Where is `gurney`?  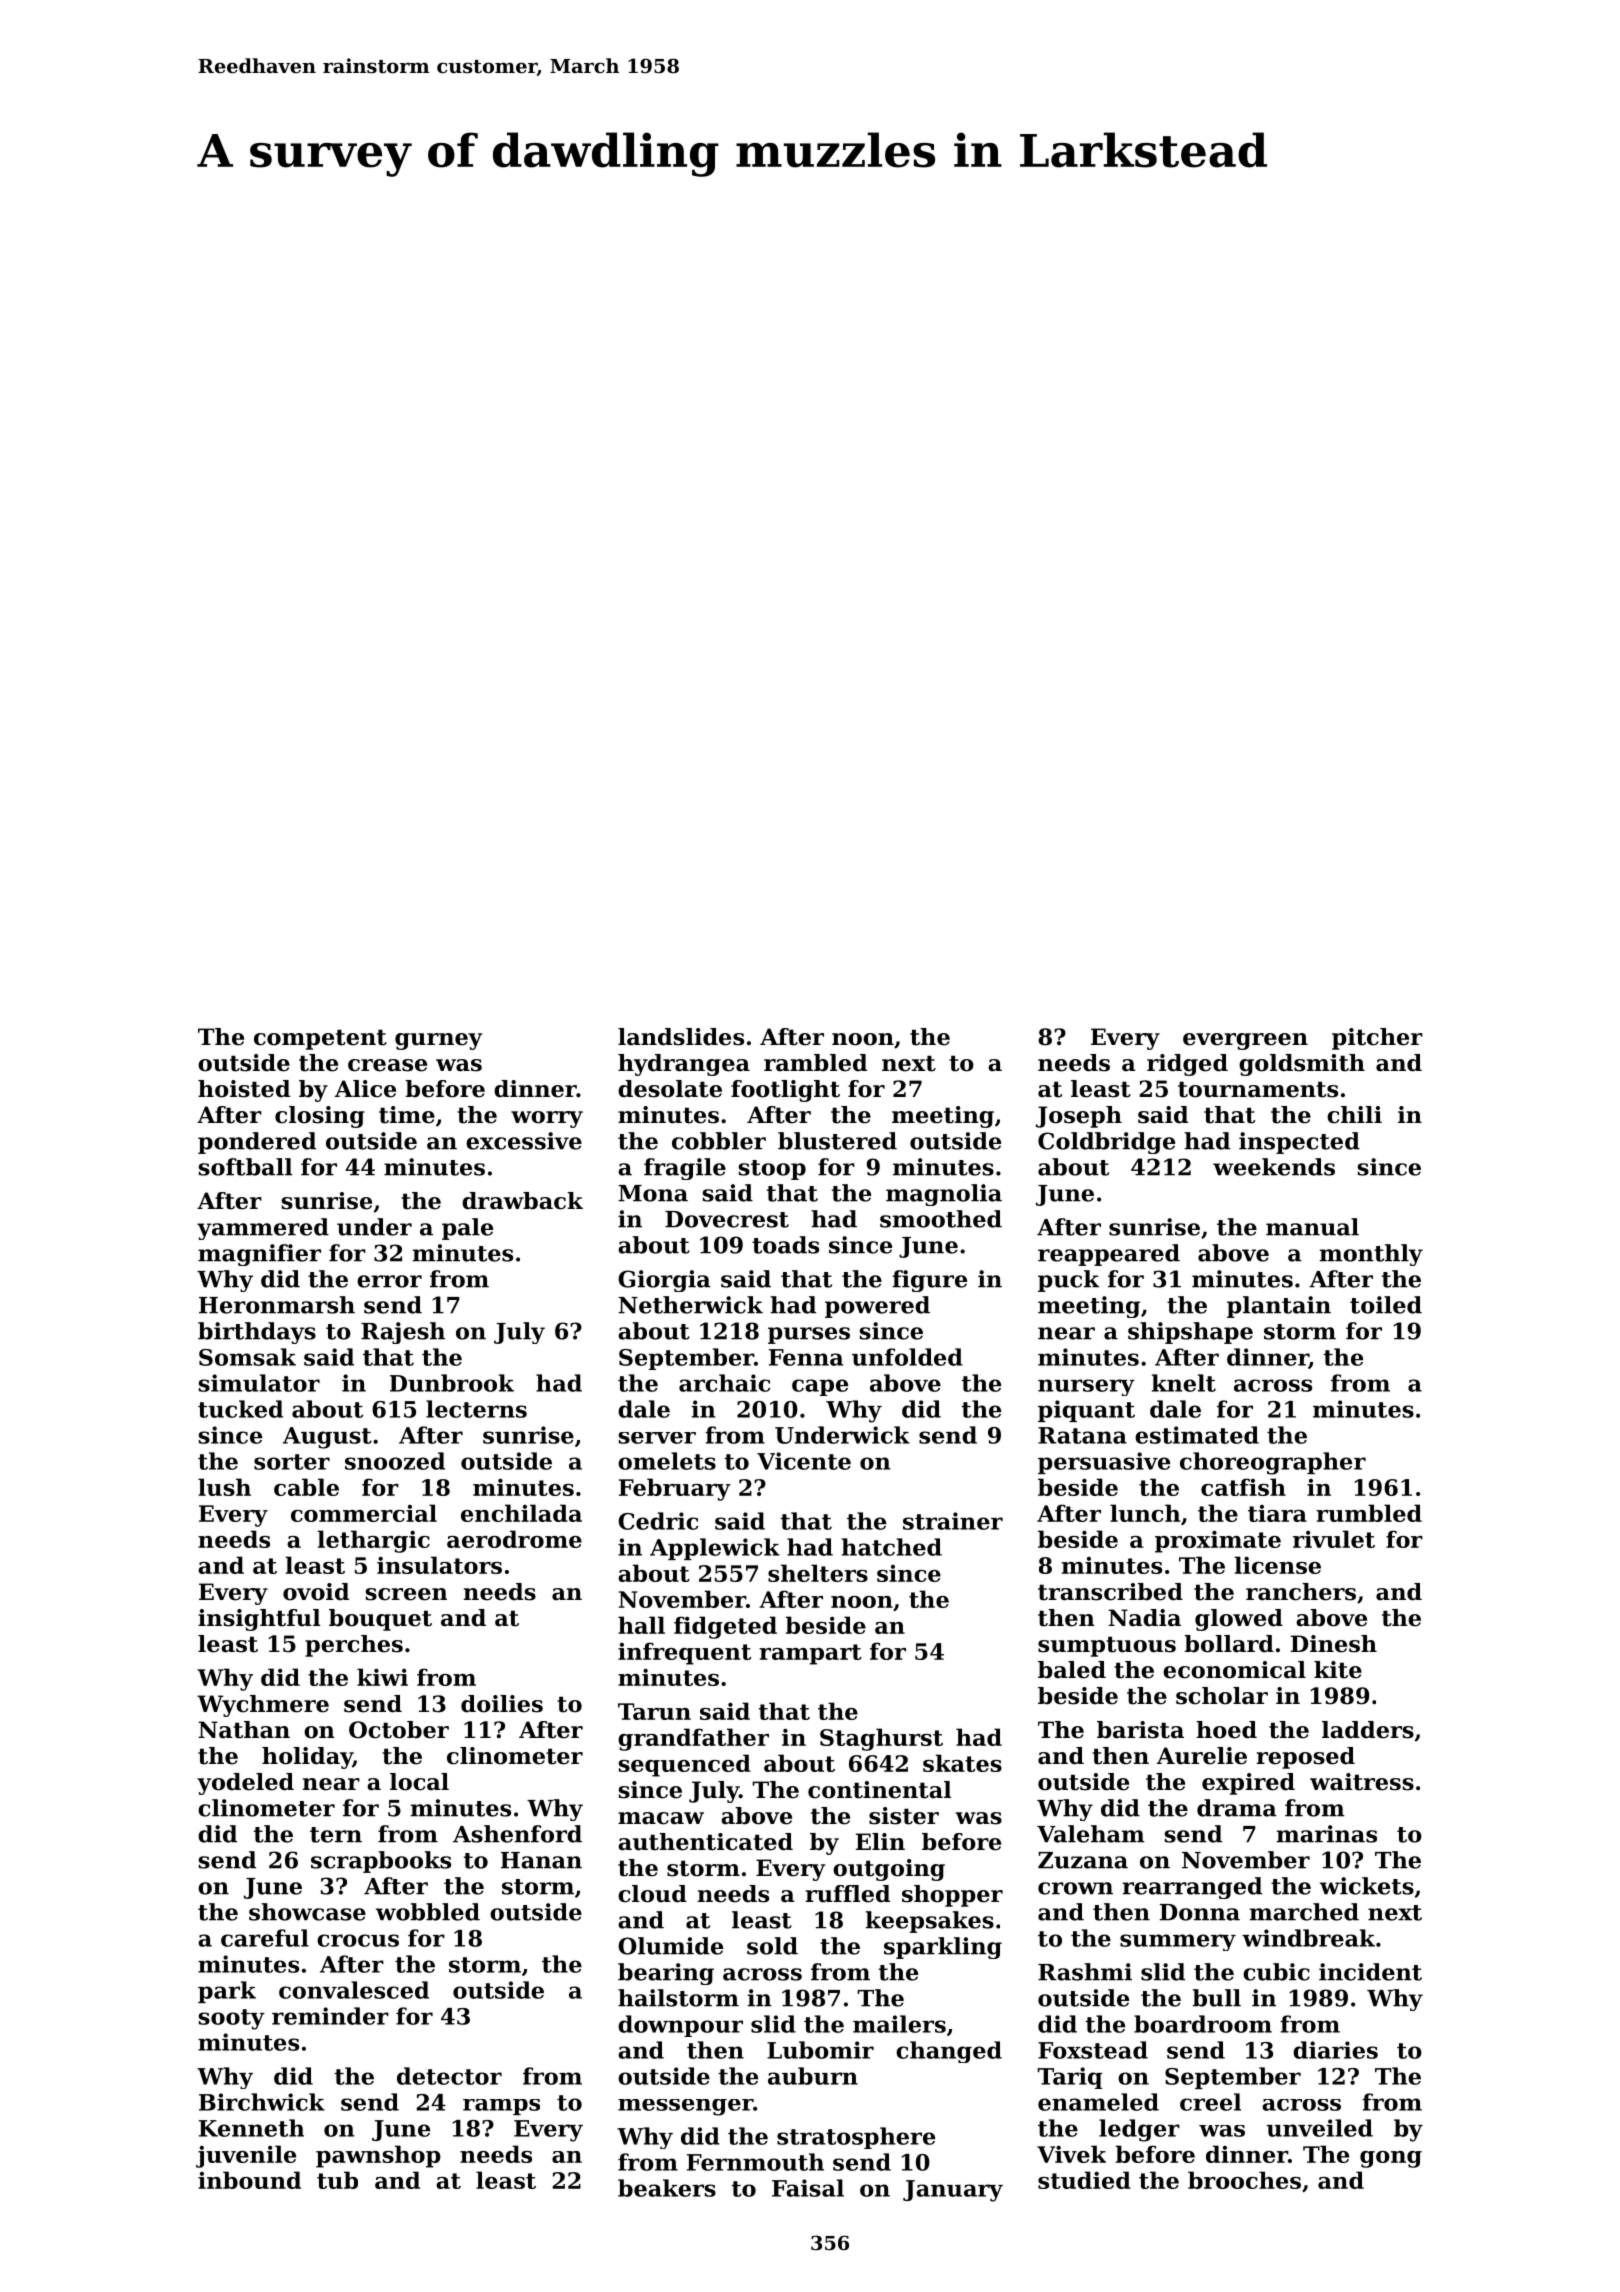 gurney is located at coordinates (438, 1041).
